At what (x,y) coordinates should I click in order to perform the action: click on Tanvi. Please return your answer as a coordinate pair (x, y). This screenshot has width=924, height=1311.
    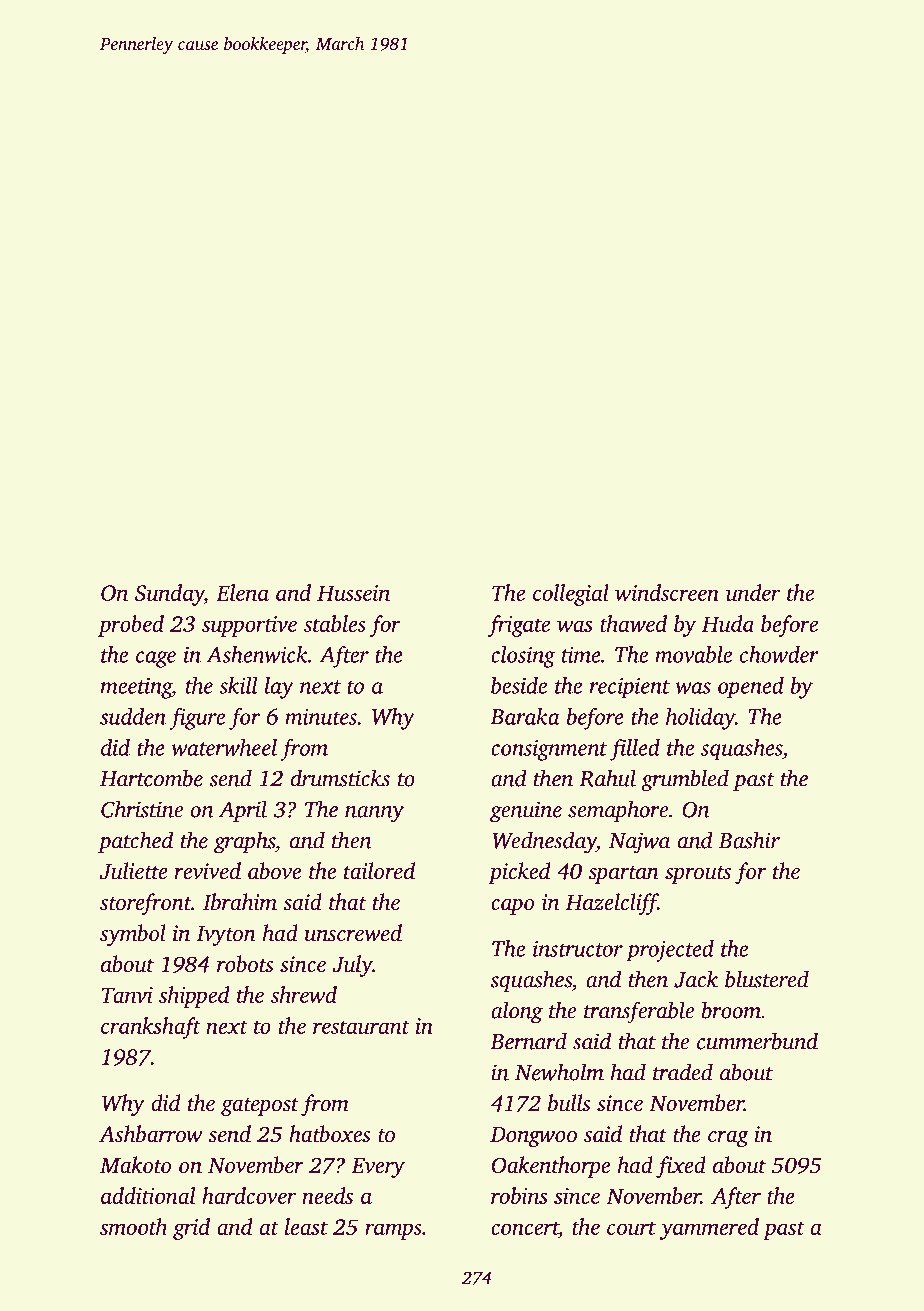
    Looking at the image, I should click on (127, 995).
